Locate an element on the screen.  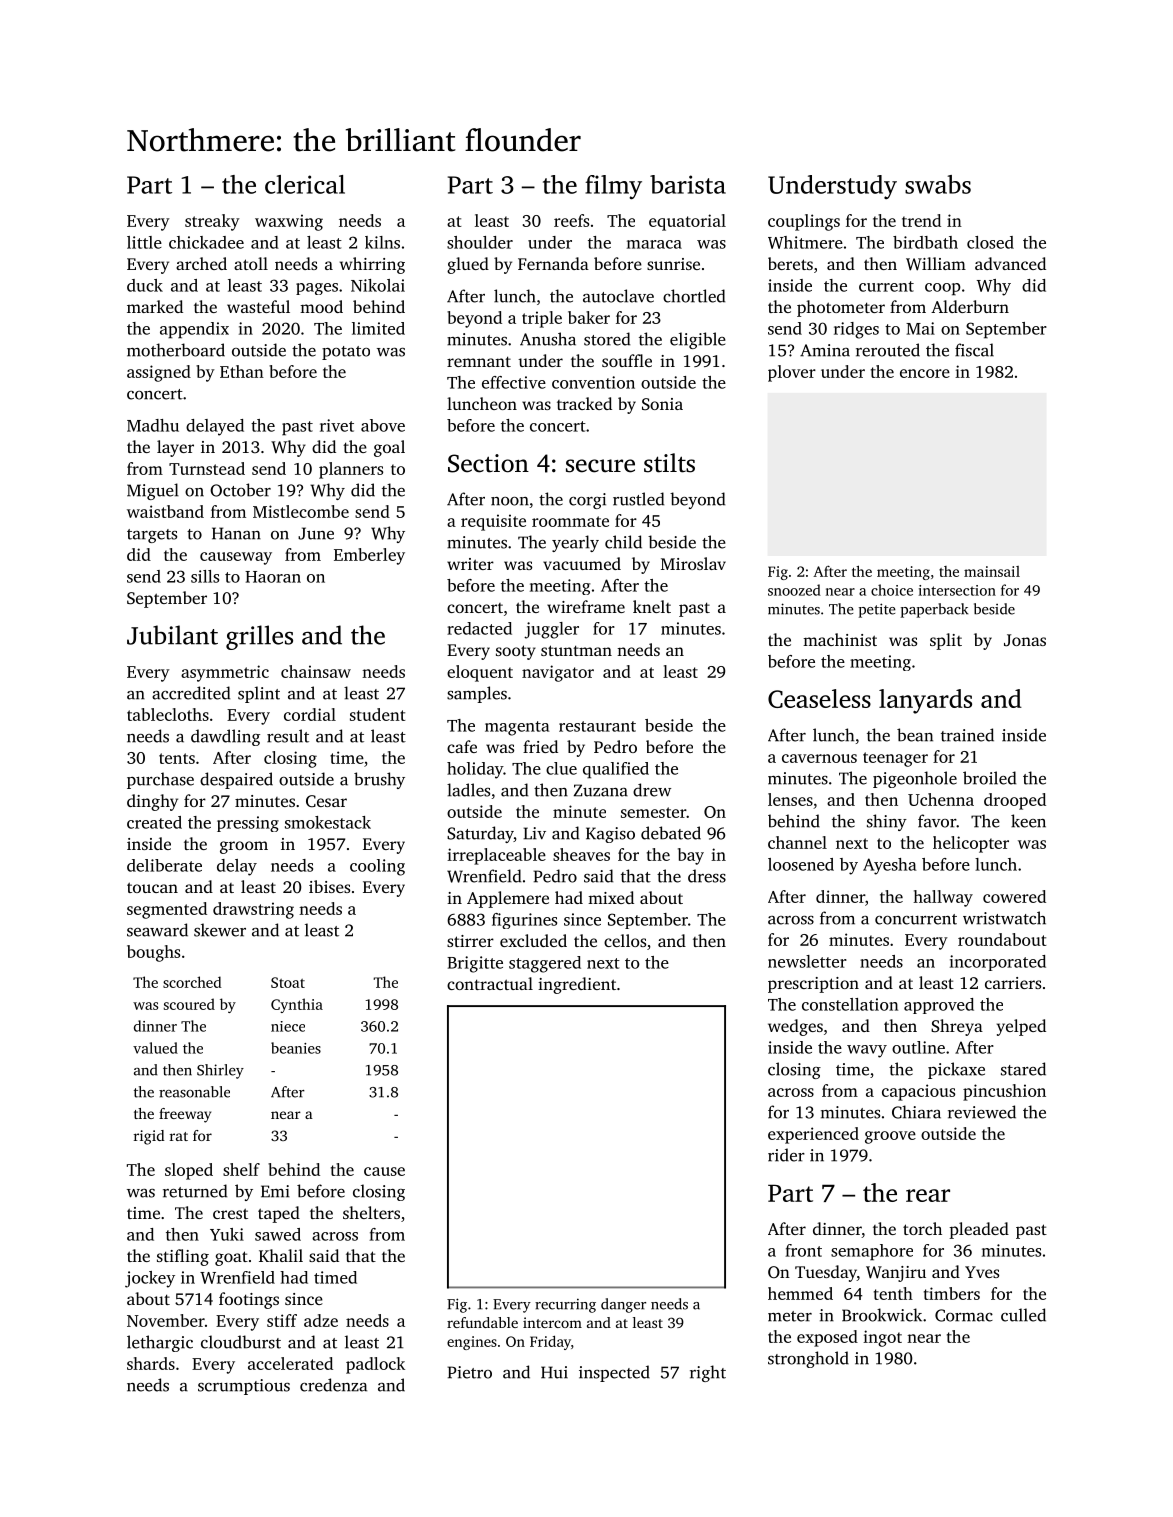
swabs is located at coordinates (938, 184).
